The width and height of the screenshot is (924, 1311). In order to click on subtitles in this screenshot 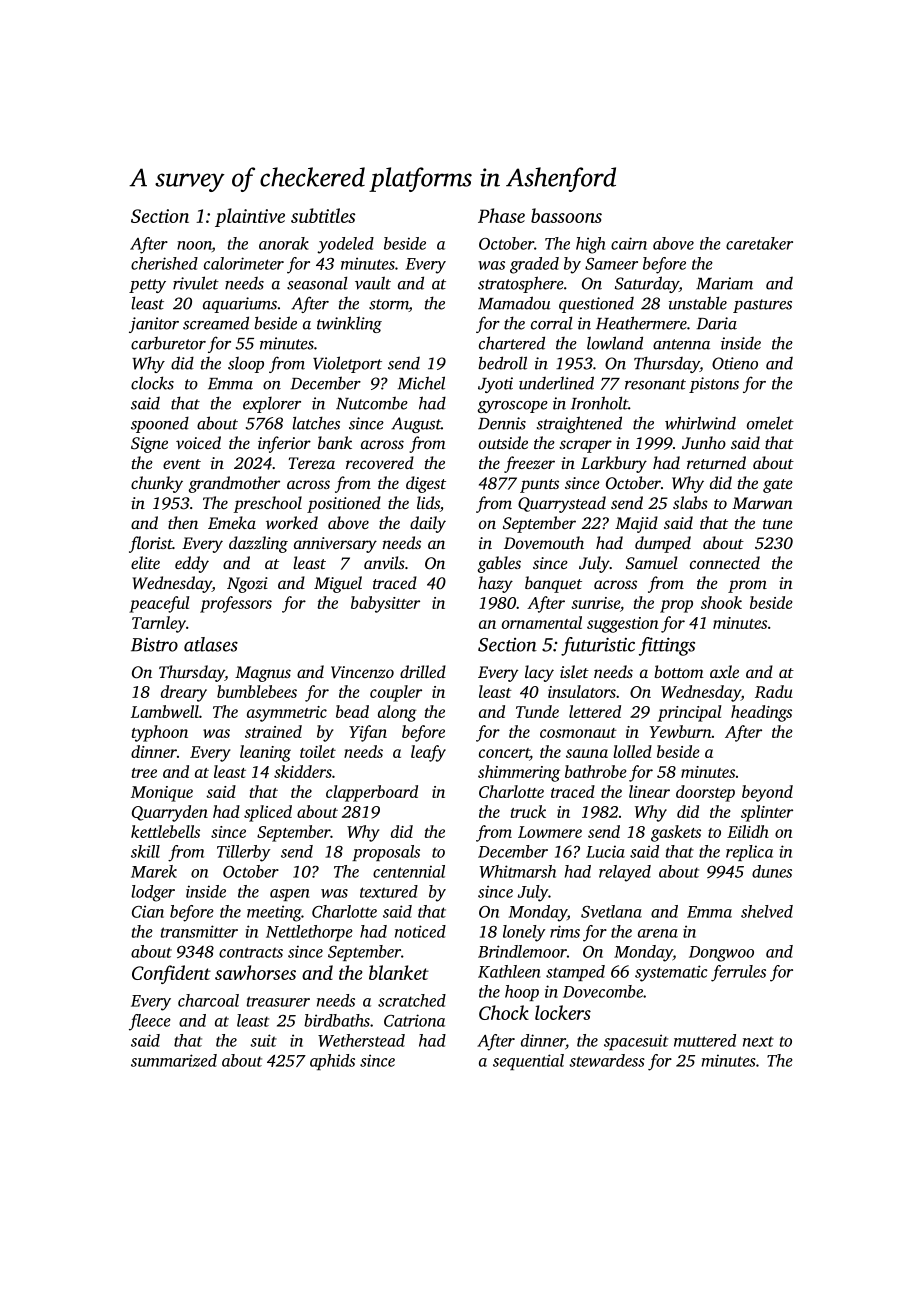, I will do `click(323, 215)`.
